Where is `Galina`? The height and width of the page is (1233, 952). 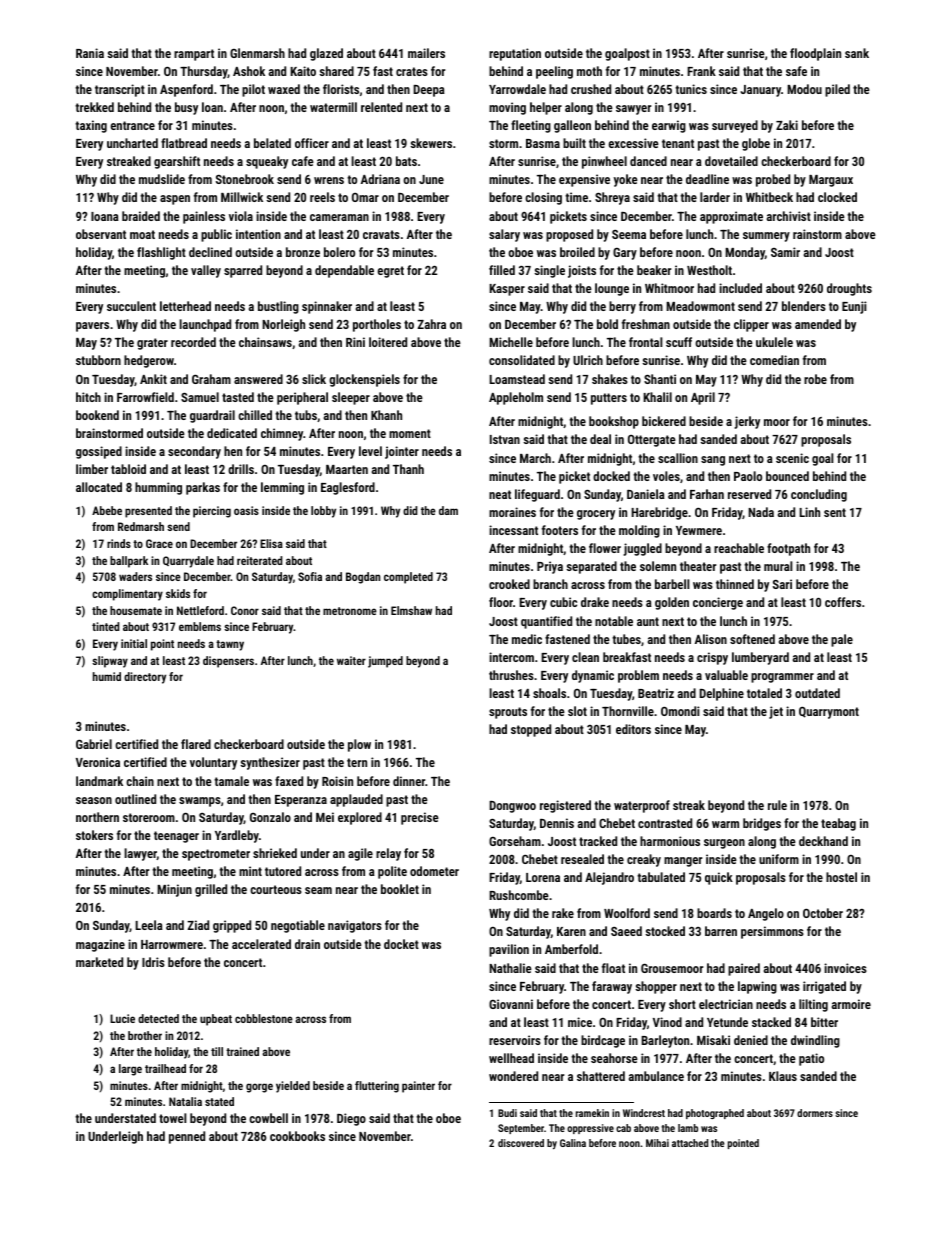 Galina is located at coordinates (573, 1143).
